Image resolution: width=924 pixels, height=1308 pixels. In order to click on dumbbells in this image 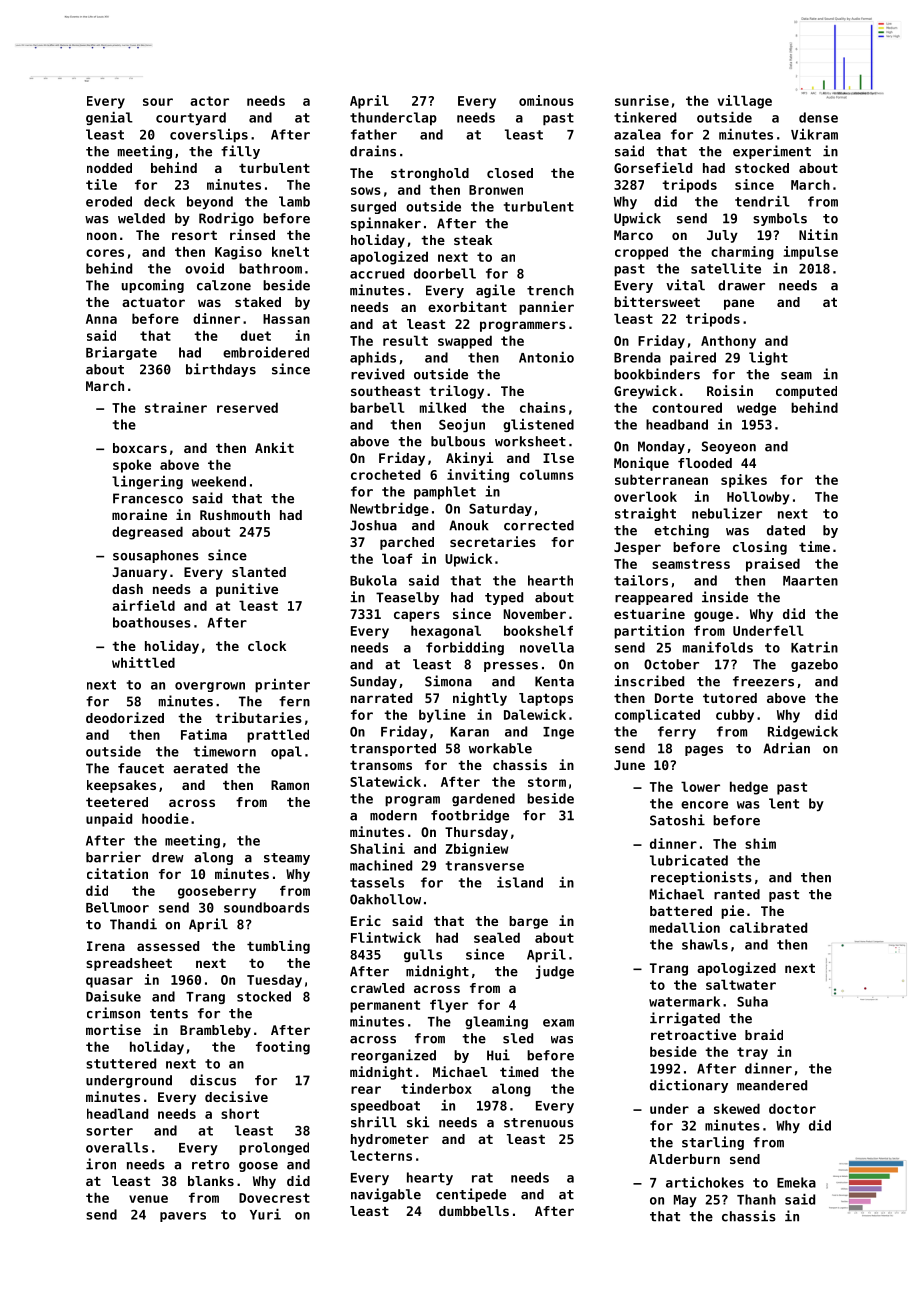, I will do `click(474, 1211)`.
